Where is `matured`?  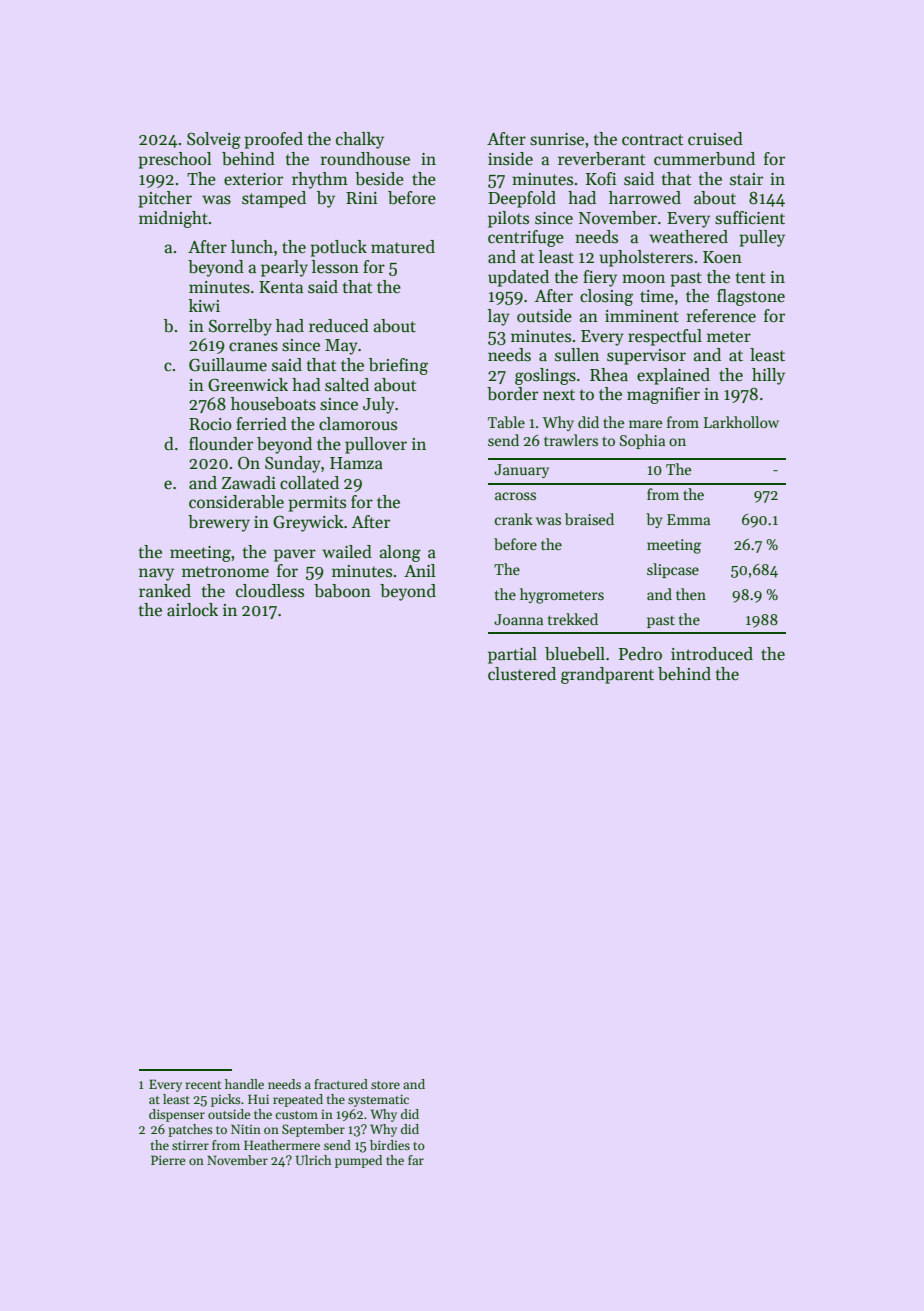
matured is located at coordinates (403, 247).
